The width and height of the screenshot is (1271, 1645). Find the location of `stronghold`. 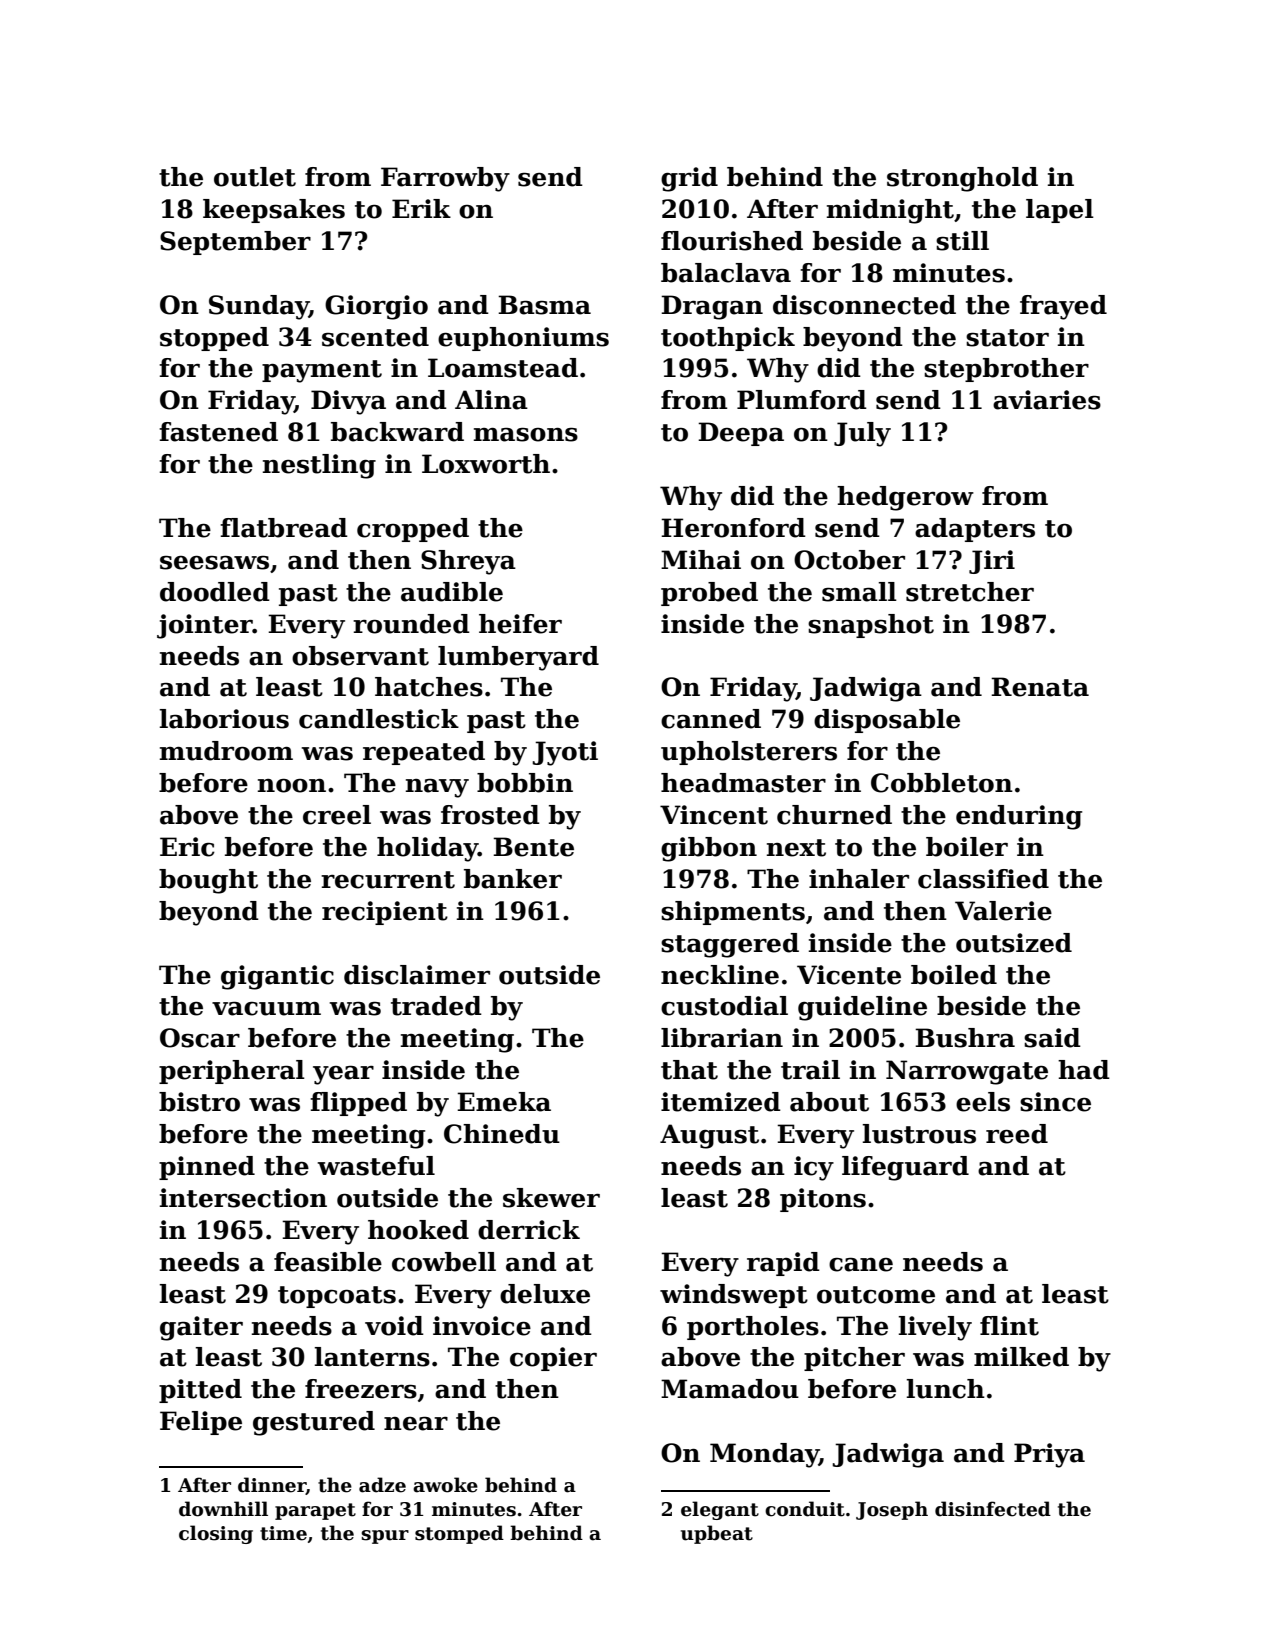

stronghold is located at coordinates (962, 179).
